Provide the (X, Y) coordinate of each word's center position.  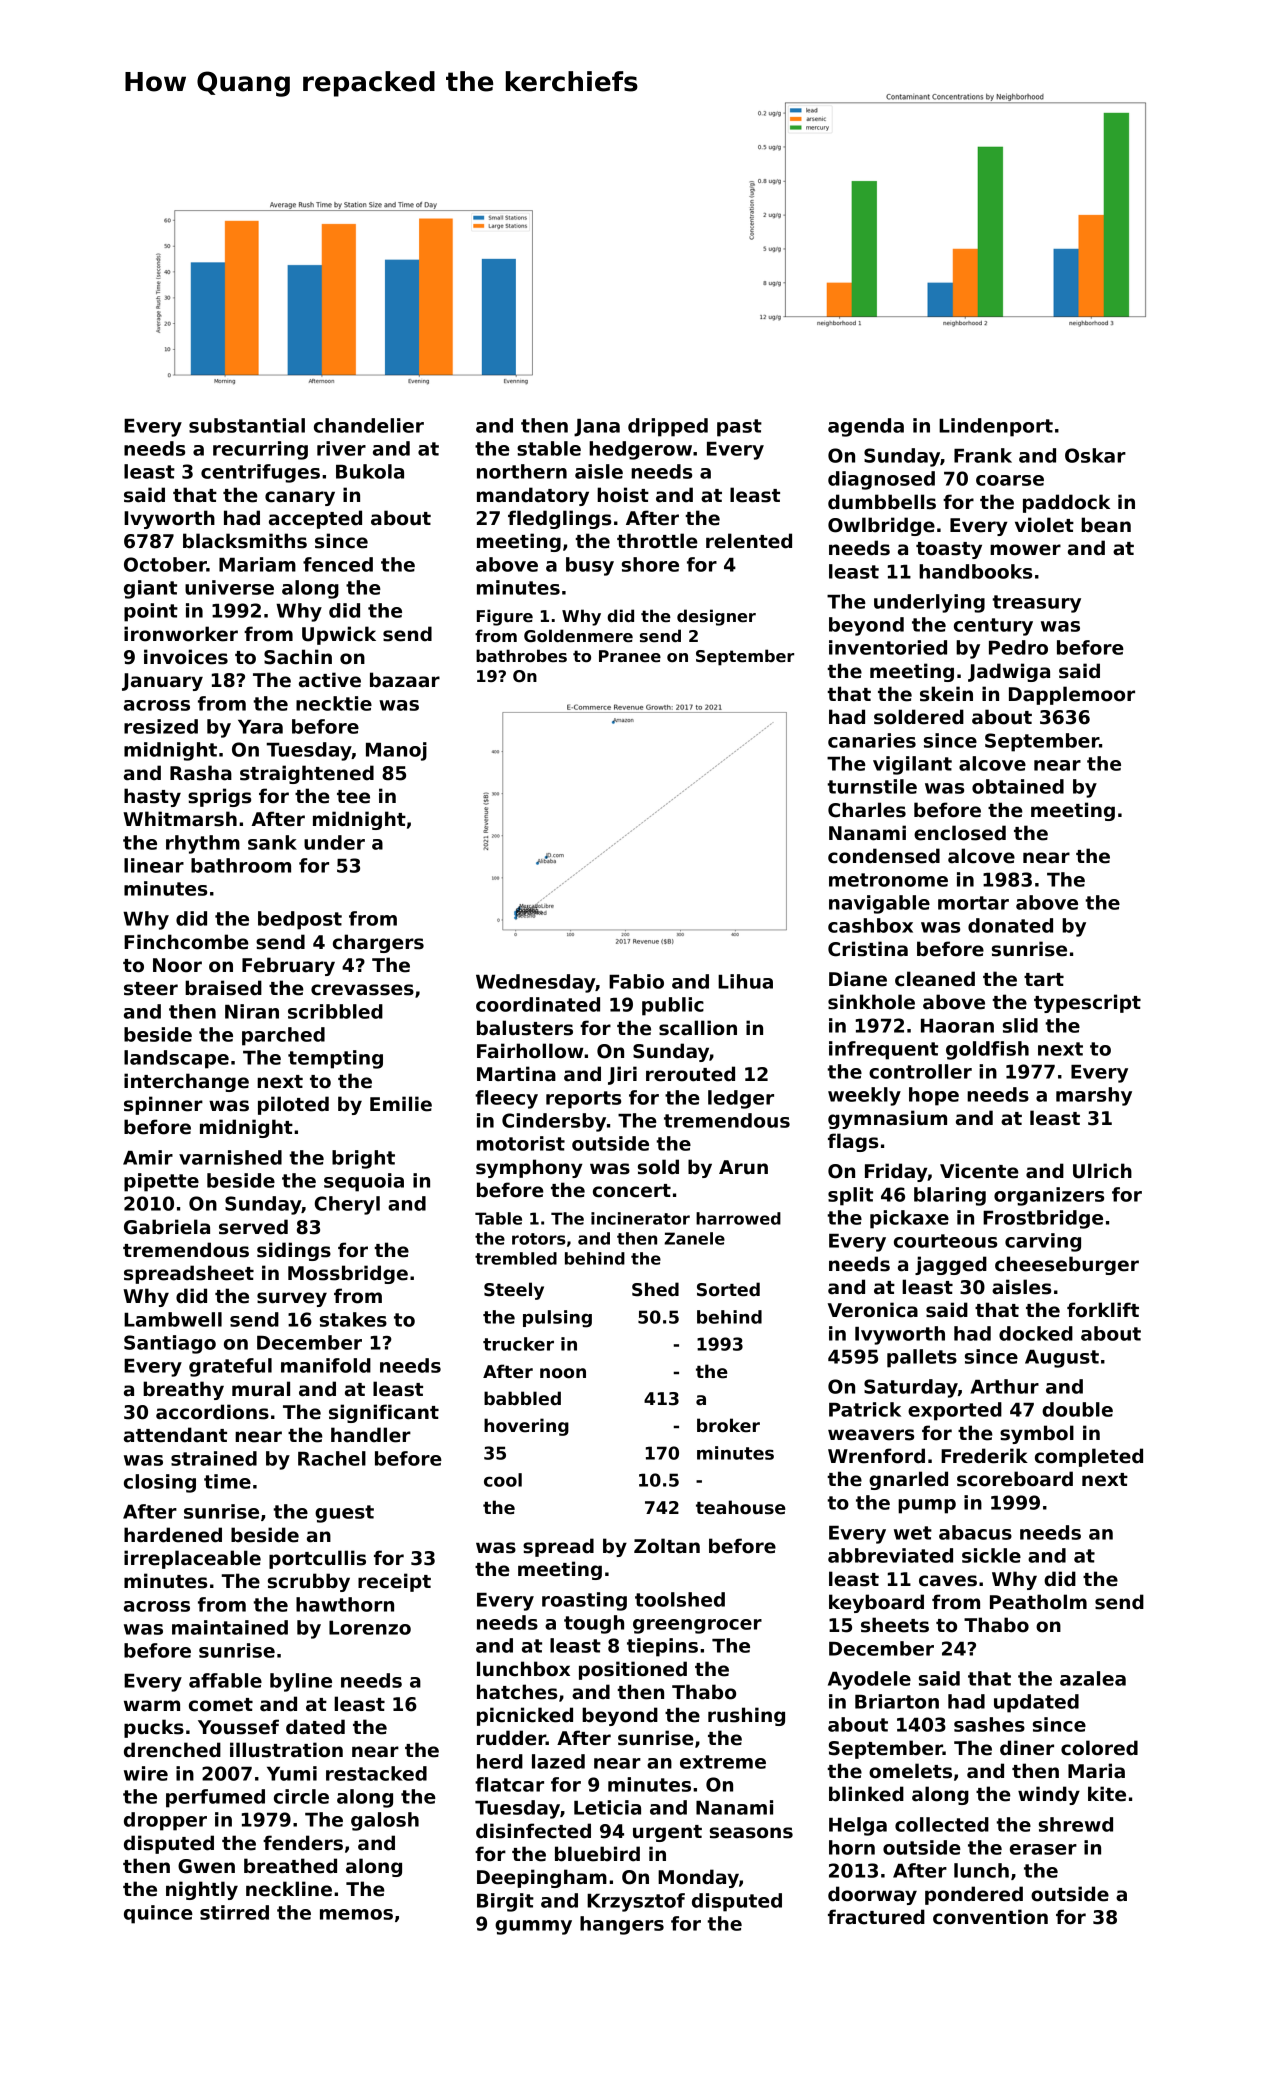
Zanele (694, 1238)
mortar (973, 903)
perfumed (215, 1798)
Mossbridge (348, 1274)
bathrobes (521, 656)
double (1077, 1409)
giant (150, 589)
